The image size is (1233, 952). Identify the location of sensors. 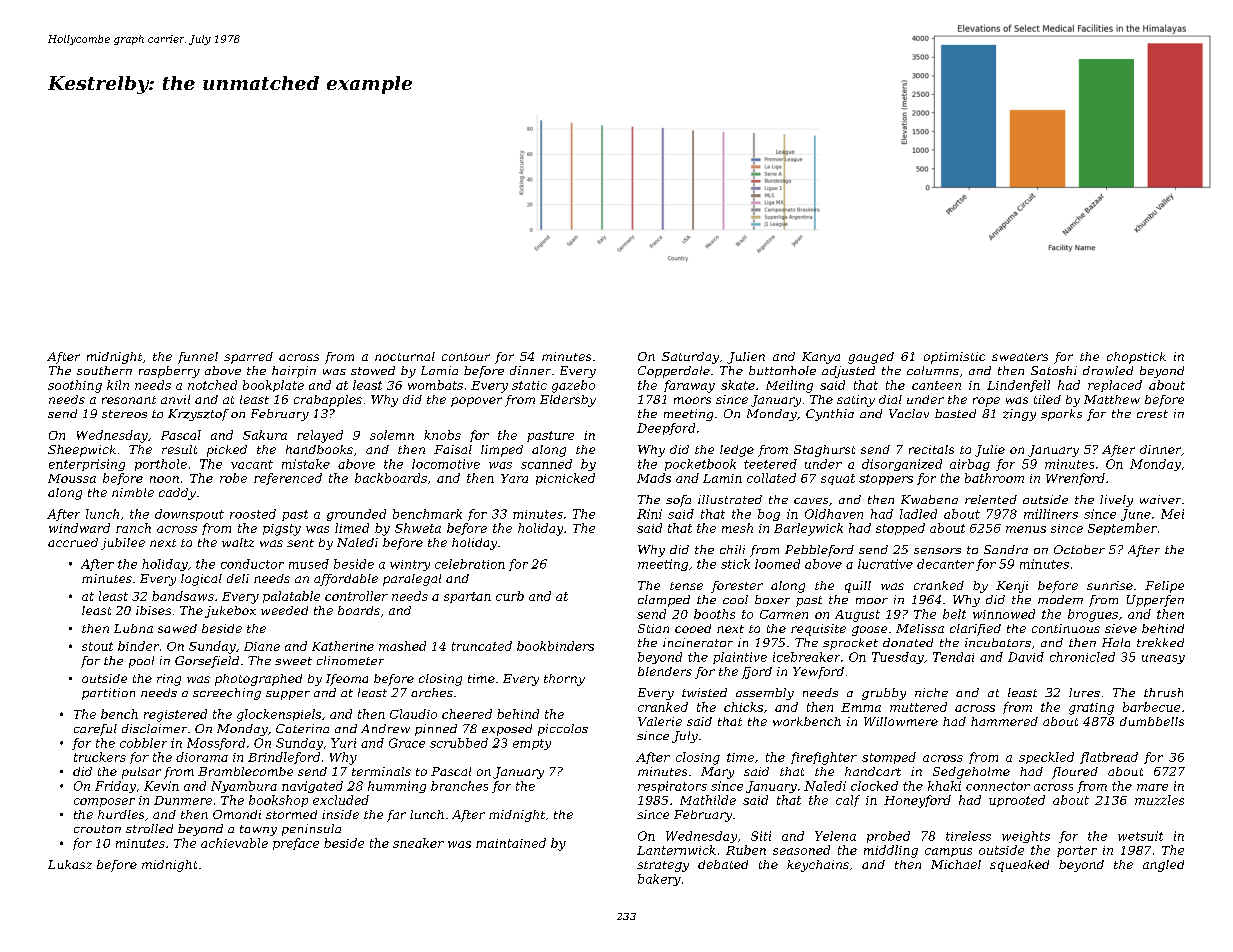
(937, 551).
